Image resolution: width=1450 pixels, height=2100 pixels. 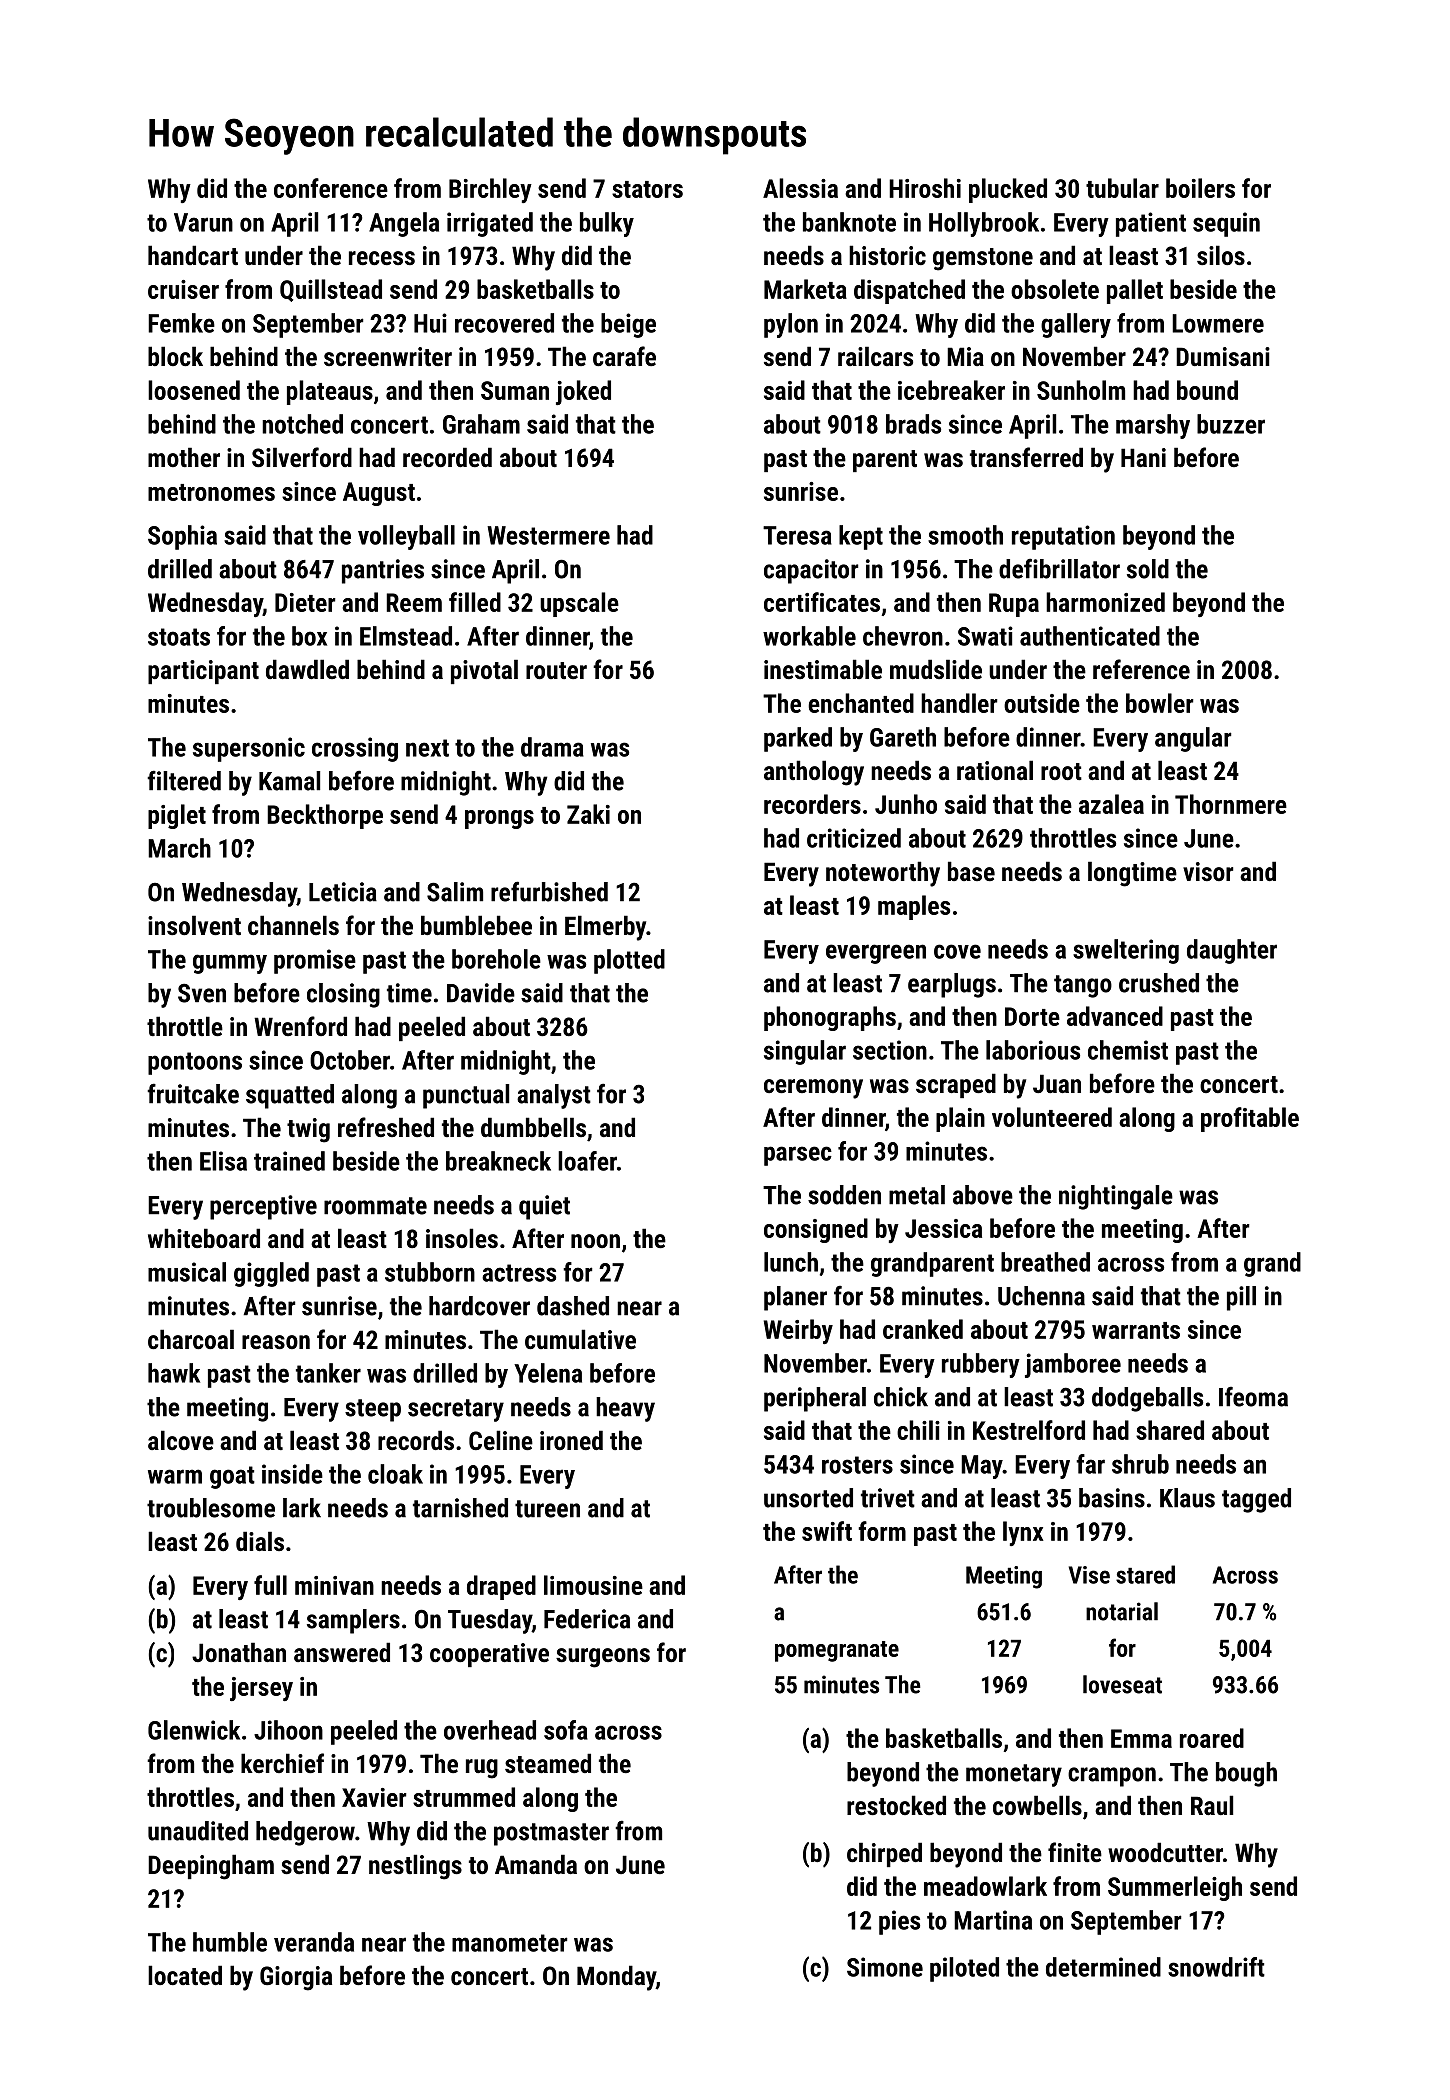 I want to click on Elmerby, so click(x=605, y=928).
